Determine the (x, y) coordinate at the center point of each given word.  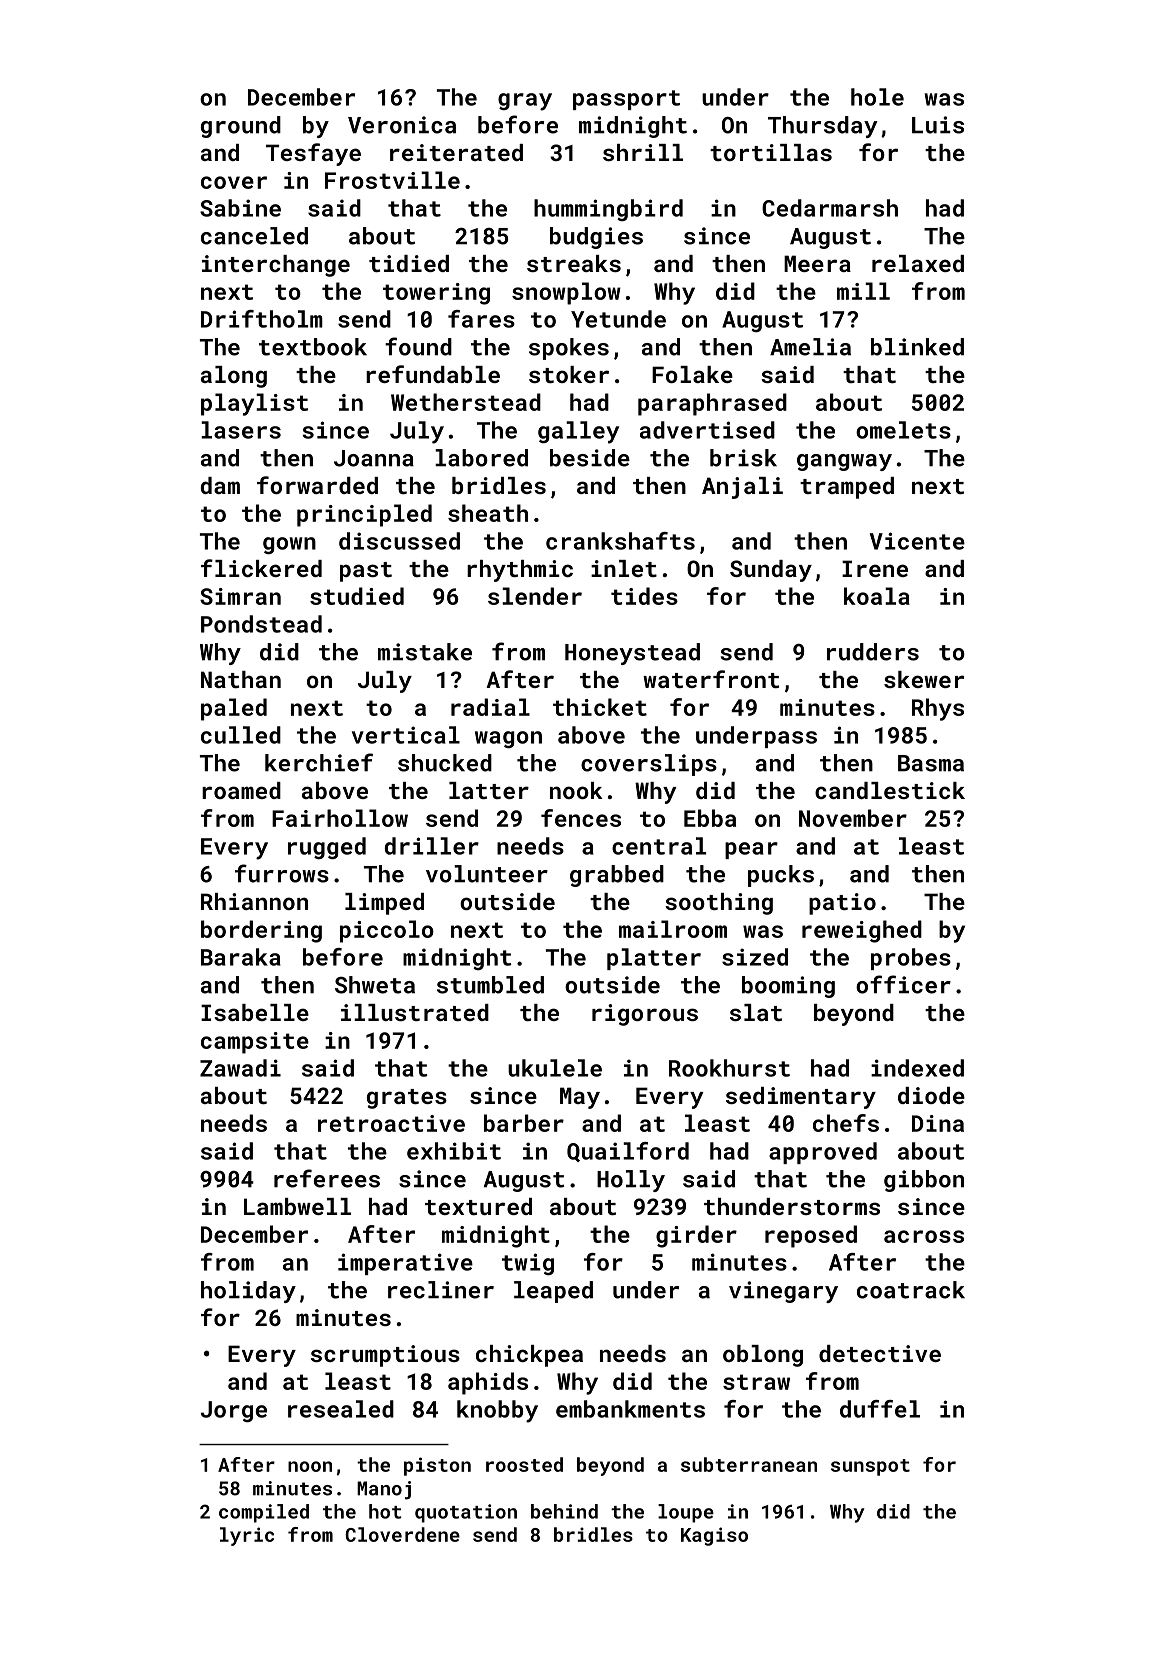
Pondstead (261, 624)
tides (644, 596)
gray (525, 102)
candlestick (890, 790)
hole (877, 97)
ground (241, 127)
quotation (466, 1513)
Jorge (234, 1411)
